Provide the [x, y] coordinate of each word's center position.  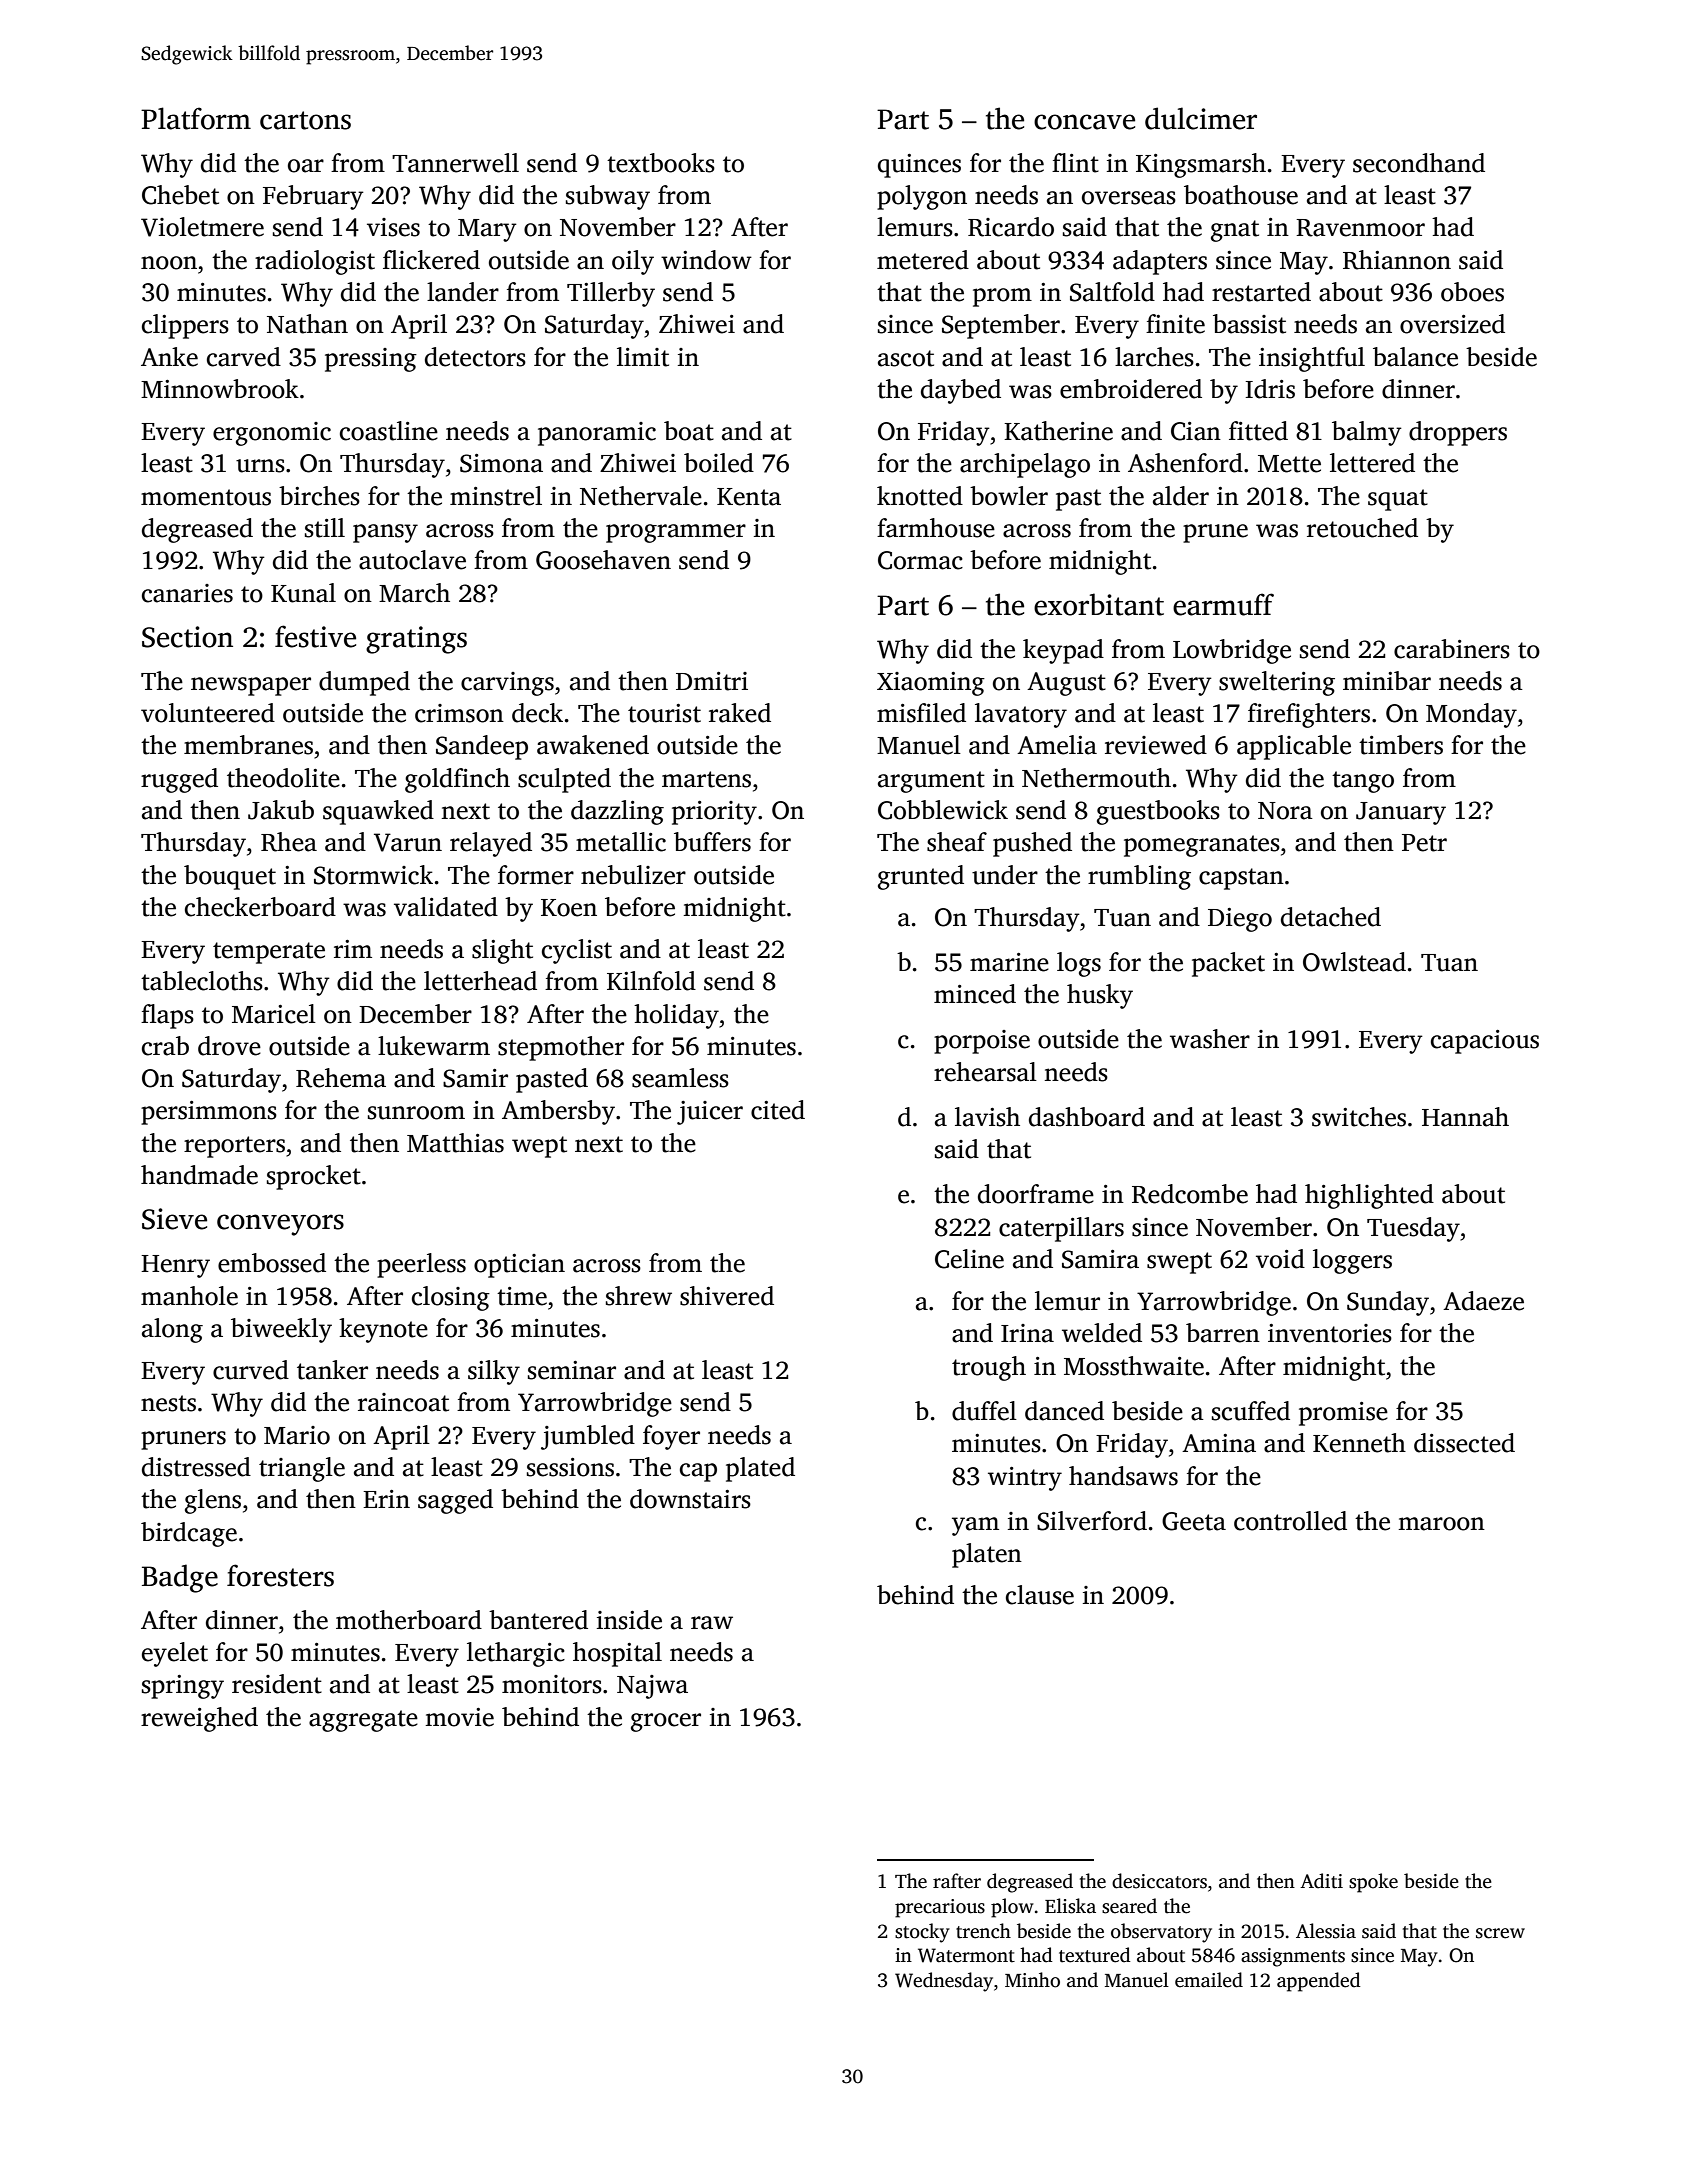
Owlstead [1354, 962]
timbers [1401, 745]
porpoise [982, 1042]
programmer [676, 533]
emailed [1209, 1980]
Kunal [303, 593]
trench [983, 1931]
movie [459, 1717]
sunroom [416, 1113]
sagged [455, 1501]
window [706, 260]
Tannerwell [455, 163]
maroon [1441, 1524]
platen [987, 1555]
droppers [1458, 433]
